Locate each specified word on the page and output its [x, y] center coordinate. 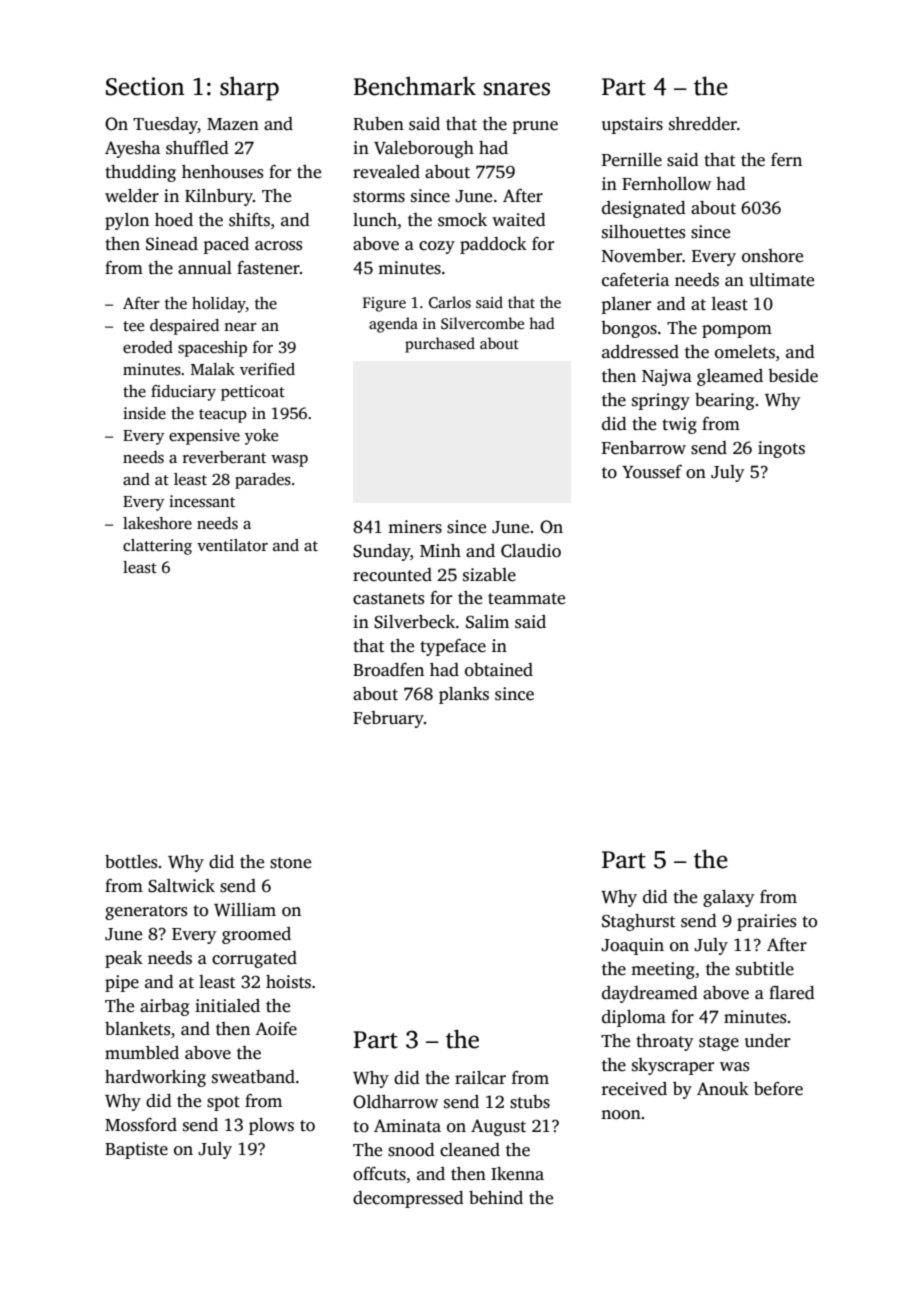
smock [462, 220]
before [778, 1089]
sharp [249, 88]
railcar [480, 1078]
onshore [772, 256]
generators [146, 912]
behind [496, 1198]
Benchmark [414, 86]
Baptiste [136, 1150]
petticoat [253, 393]
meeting [663, 970]
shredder [703, 124]
